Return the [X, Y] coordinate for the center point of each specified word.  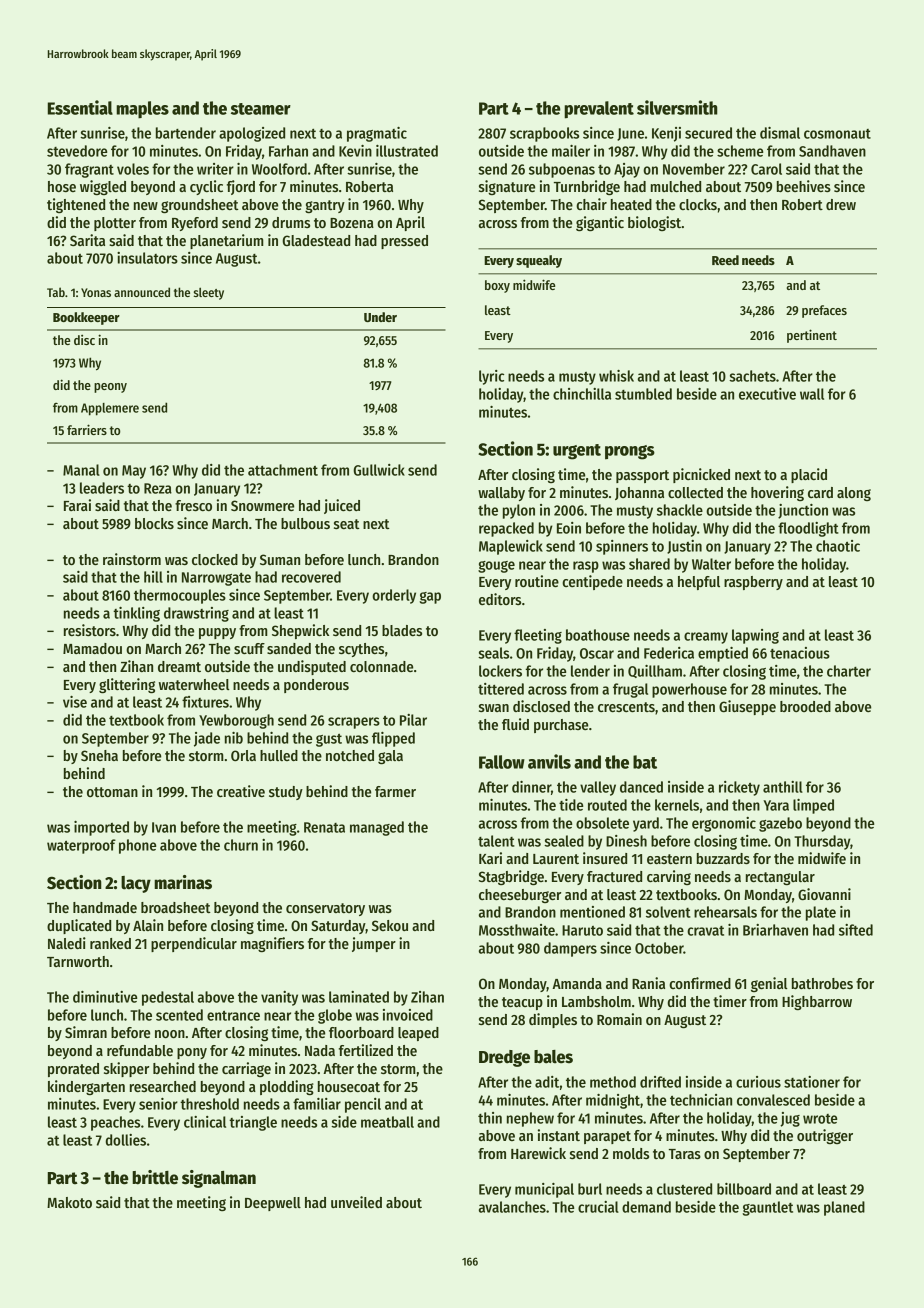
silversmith [677, 107]
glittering [127, 685]
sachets [752, 376]
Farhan [288, 151]
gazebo [780, 824]
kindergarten [86, 1087]
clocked [215, 559]
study [286, 793]
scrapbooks [544, 134]
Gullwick [379, 470]
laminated [359, 997]
